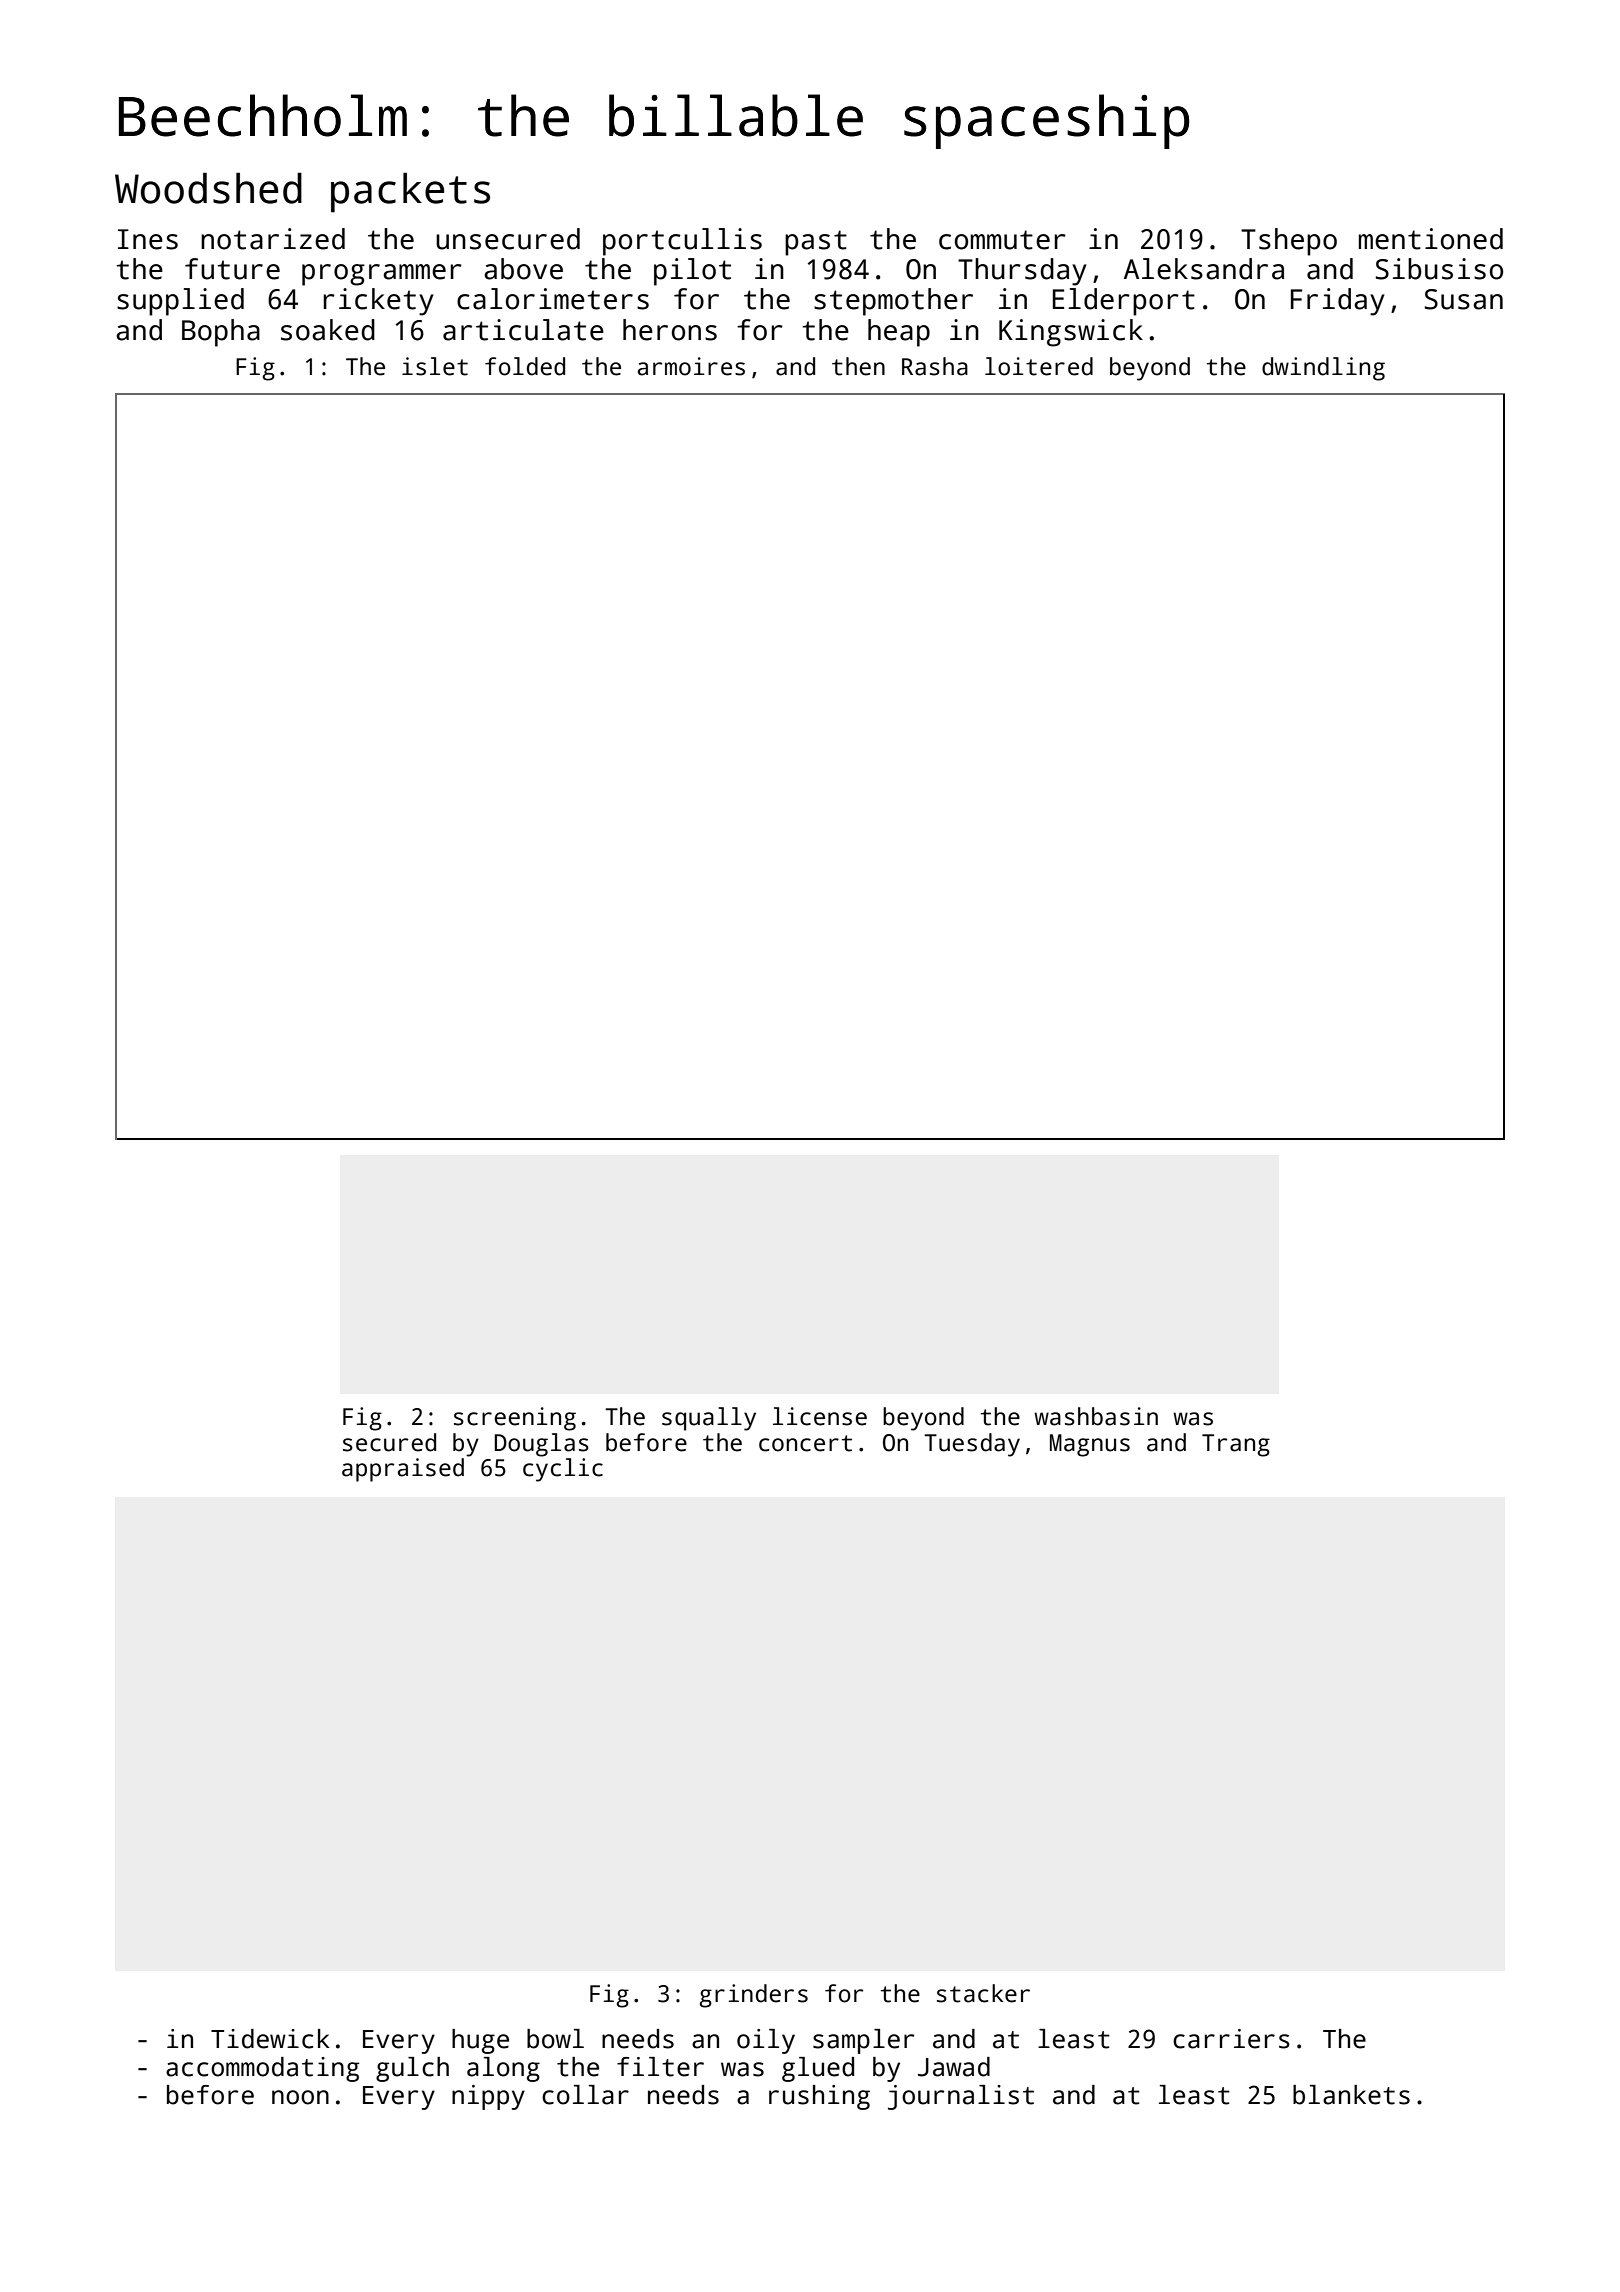  What do you see at coordinates (1323, 369) in the document?
I see `dwindling` at bounding box center [1323, 369].
